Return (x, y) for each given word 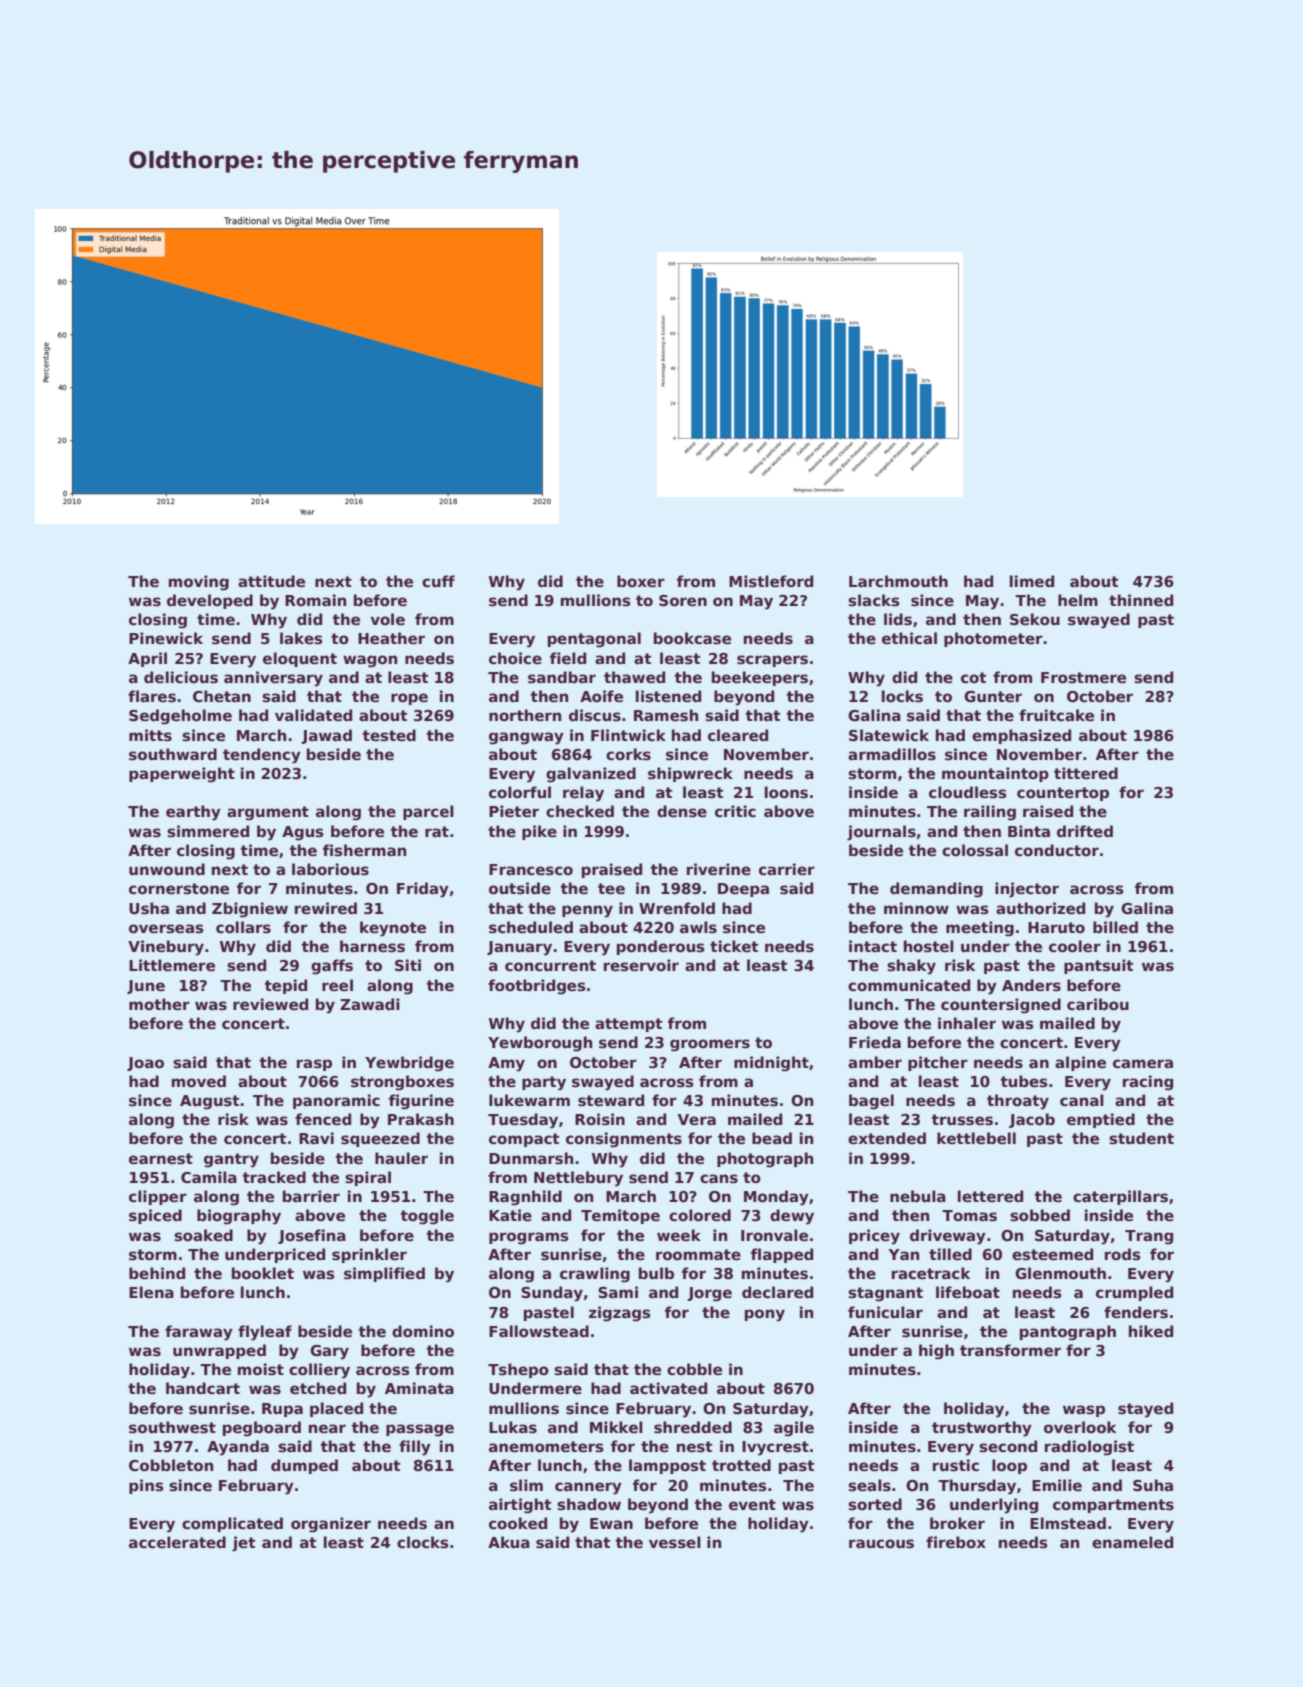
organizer (331, 1525)
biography (239, 1217)
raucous (881, 1543)
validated (313, 715)
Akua (509, 1542)
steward (611, 1100)
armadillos (892, 754)
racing (1148, 1083)
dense (682, 811)
